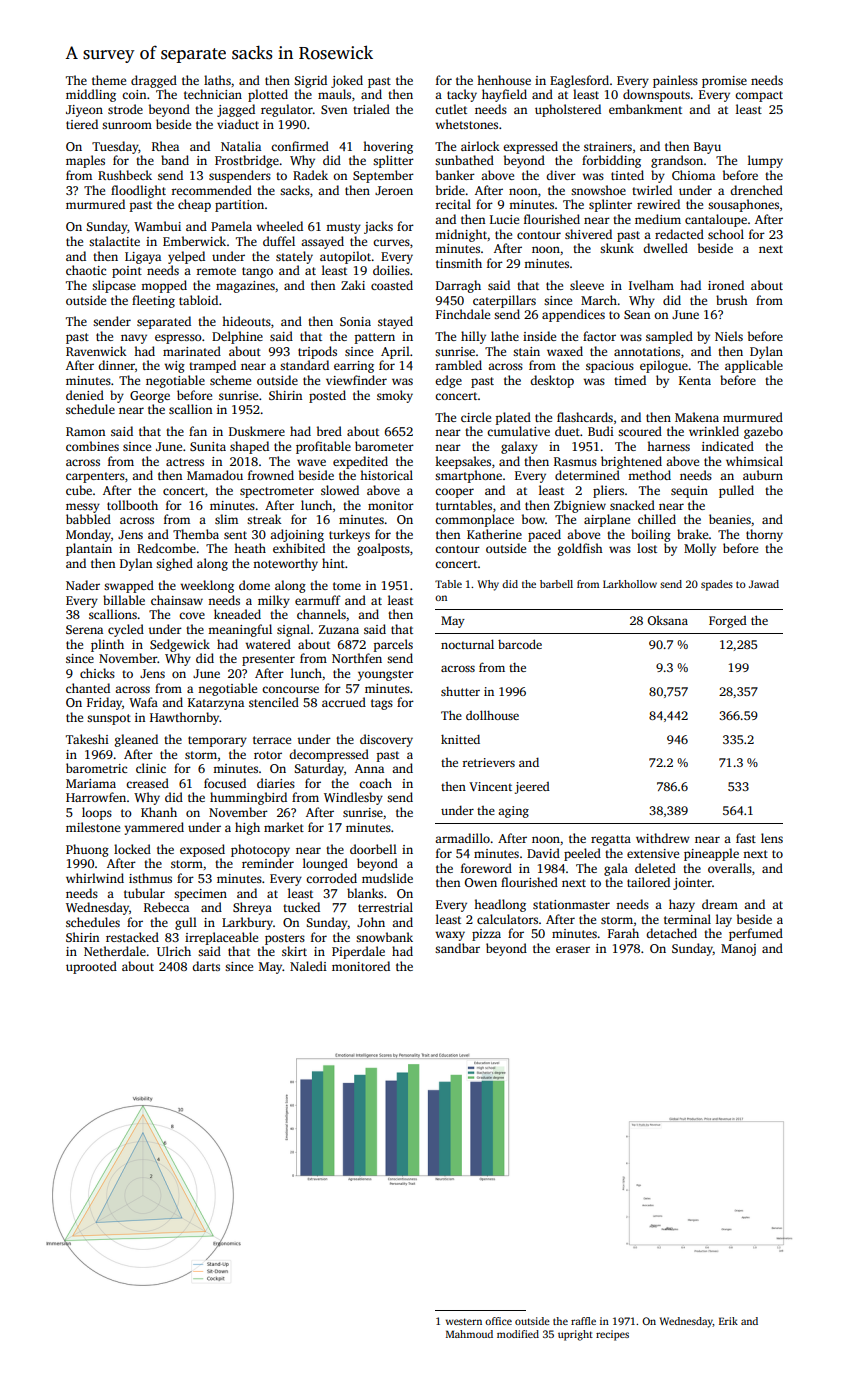 This page has height=1400, width=849. Describe the element at coordinates (83, 508) in the page. I see `messy` at that location.
